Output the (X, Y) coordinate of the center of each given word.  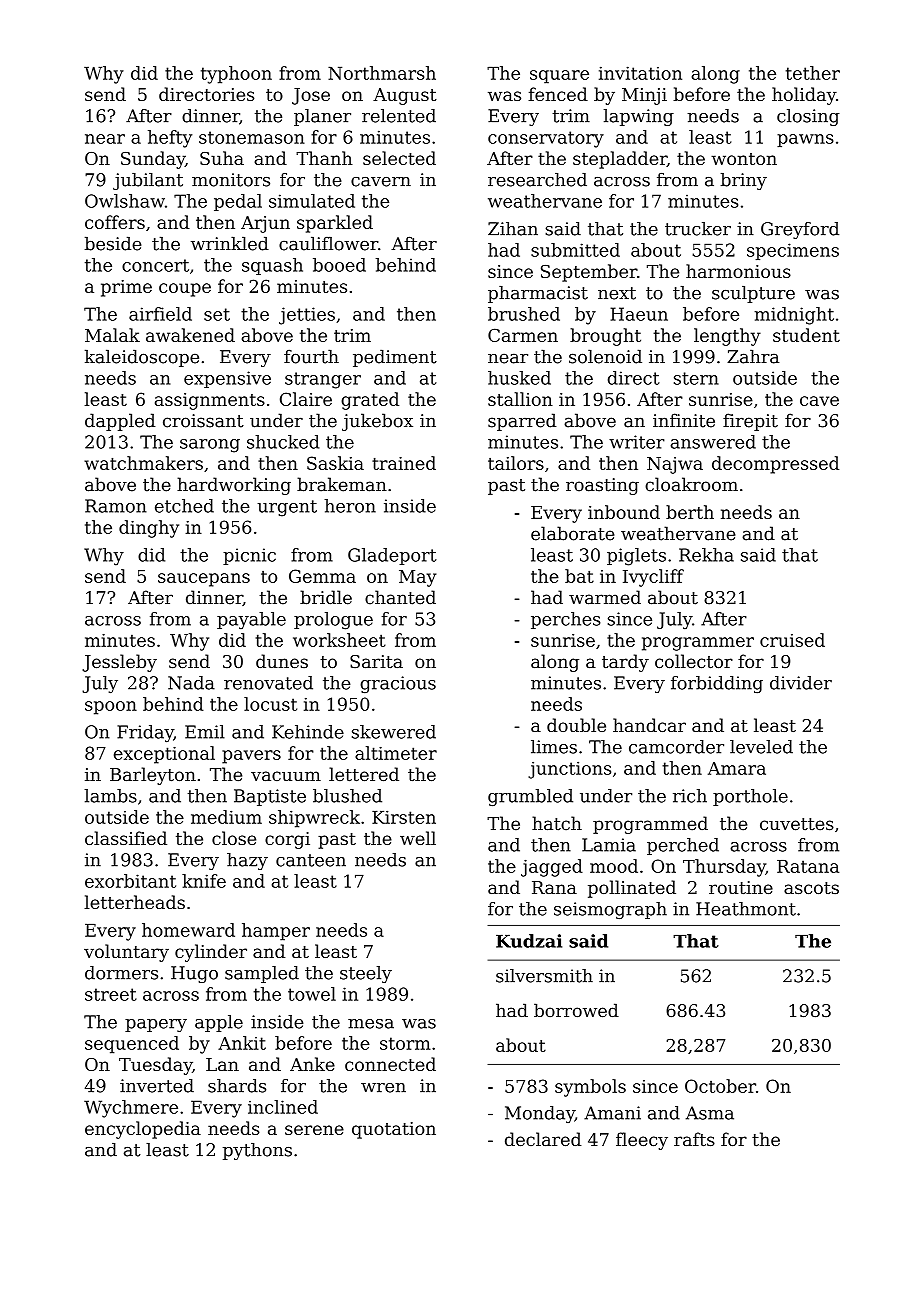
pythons (257, 1151)
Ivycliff (653, 578)
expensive (227, 379)
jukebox (377, 422)
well (418, 838)
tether (813, 73)
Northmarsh (382, 73)
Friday (145, 733)
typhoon (236, 75)
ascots (811, 888)
